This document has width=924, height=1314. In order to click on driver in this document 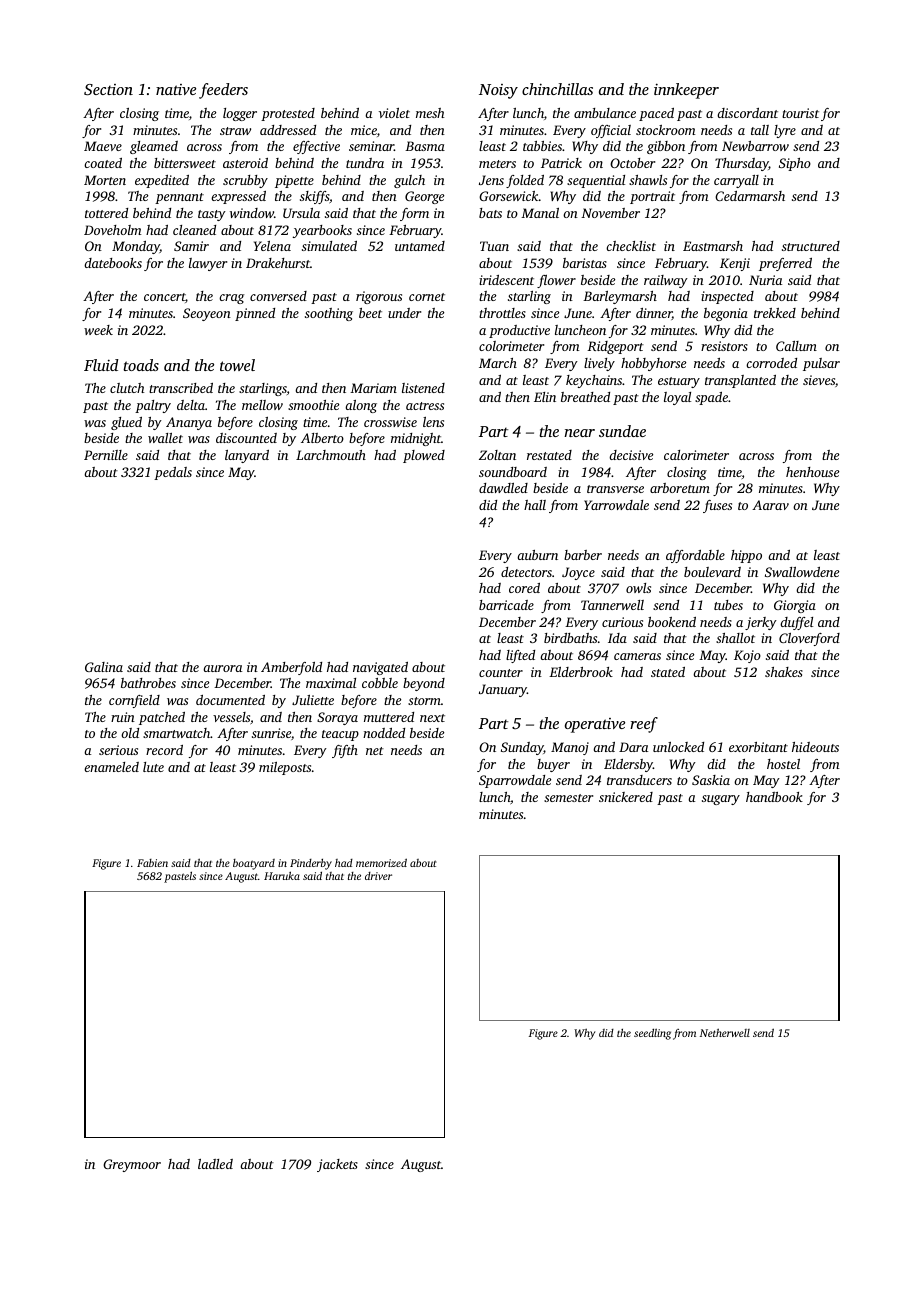, I will do `click(378, 876)`.
